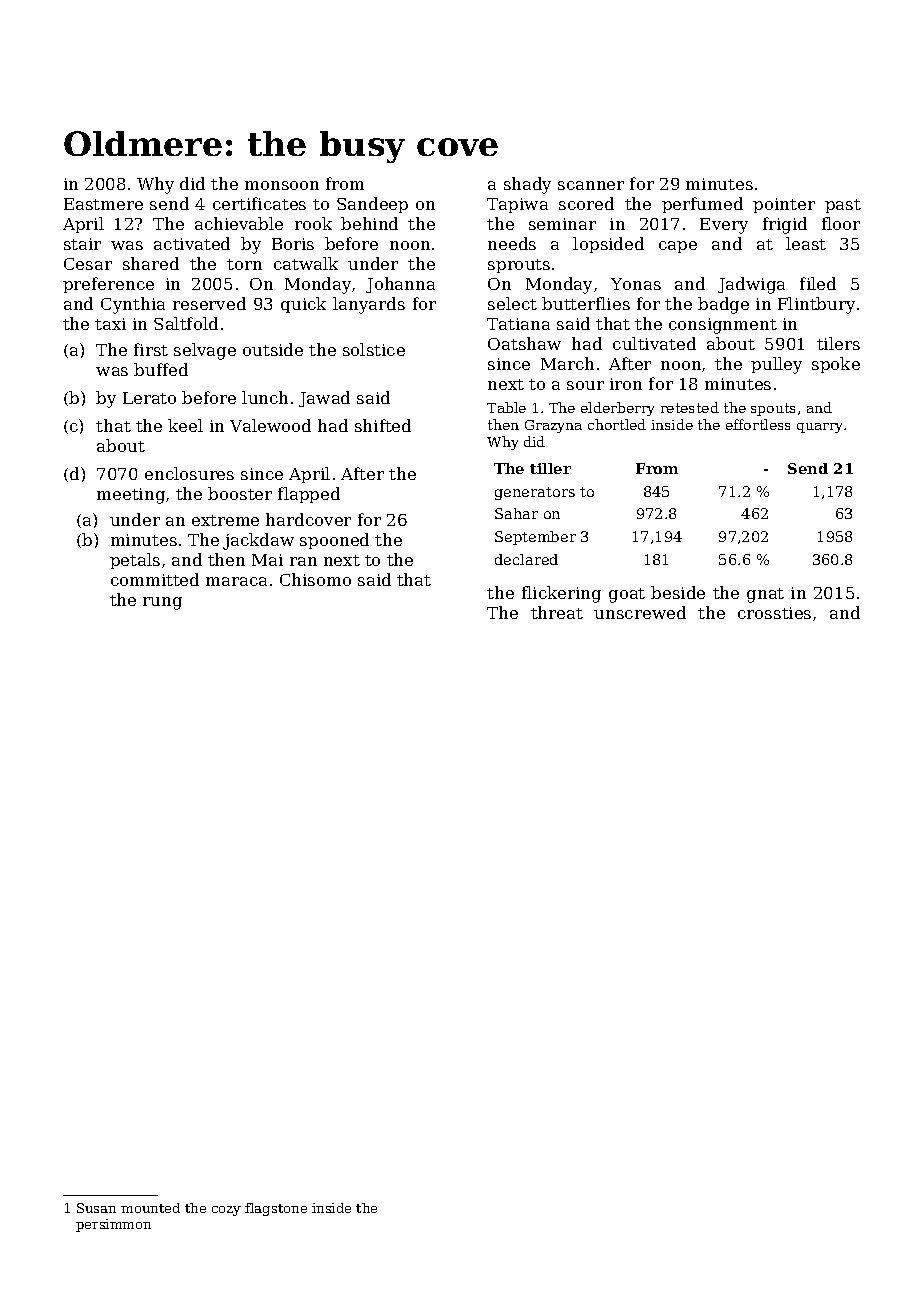 The height and width of the document is (1314, 924). I want to click on unscrewed, so click(640, 612).
